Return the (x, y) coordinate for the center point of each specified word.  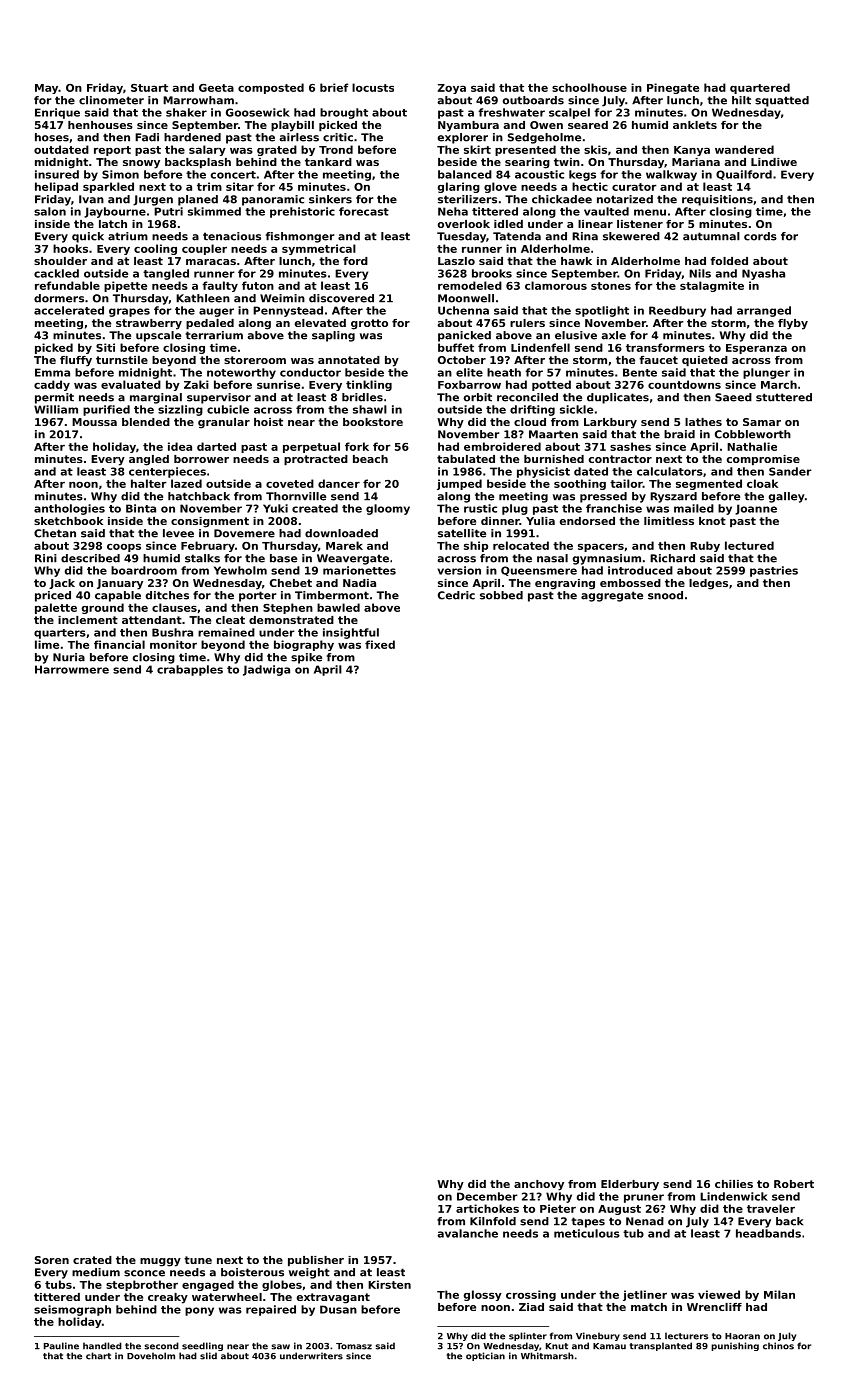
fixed (380, 644)
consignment (210, 522)
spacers (601, 547)
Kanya (692, 151)
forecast (364, 211)
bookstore (373, 422)
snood (665, 595)
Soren (52, 1260)
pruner (644, 1198)
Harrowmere (72, 669)
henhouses (100, 125)
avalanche (468, 1233)
